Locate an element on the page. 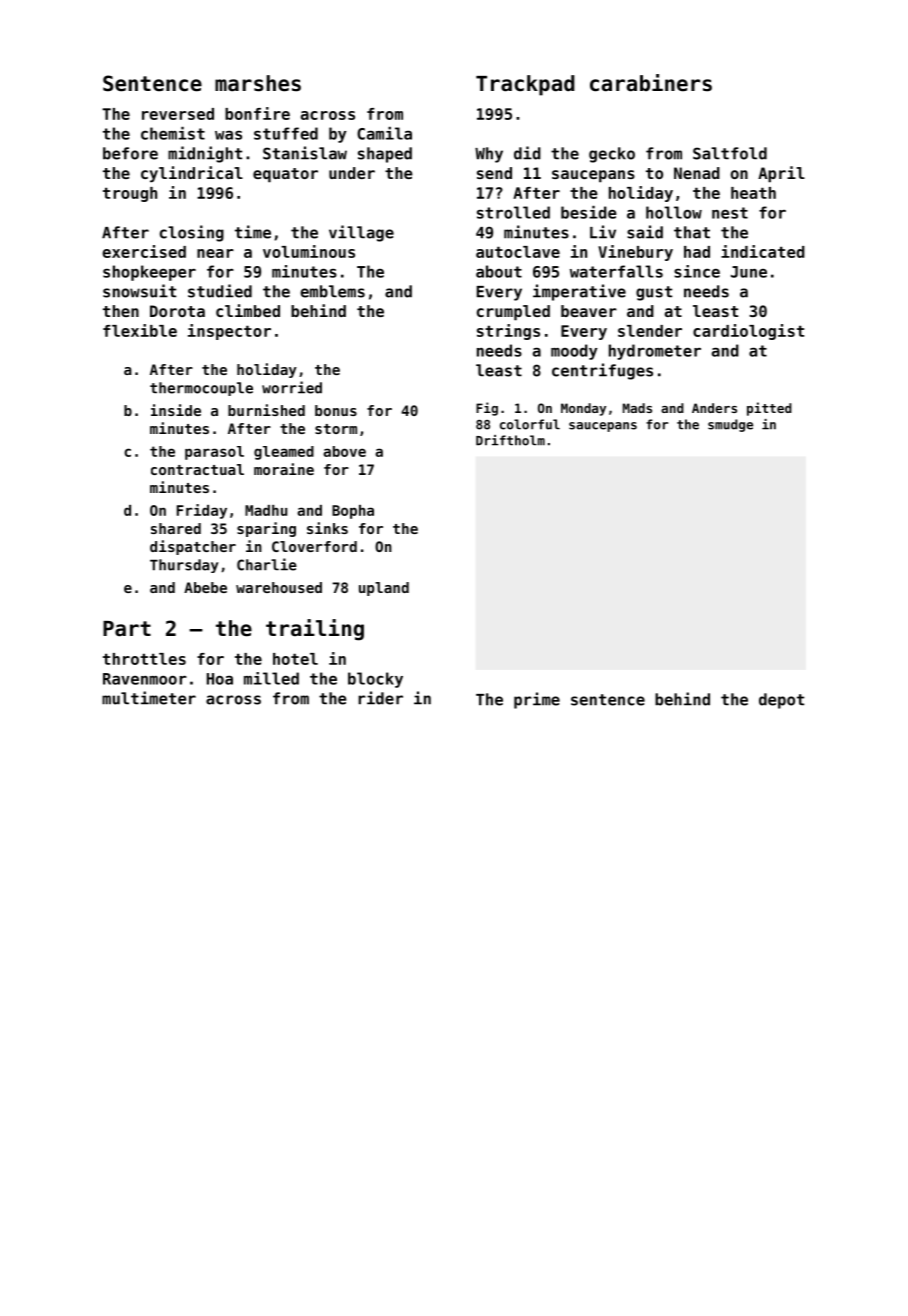  prime is located at coordinates (537, 700).
